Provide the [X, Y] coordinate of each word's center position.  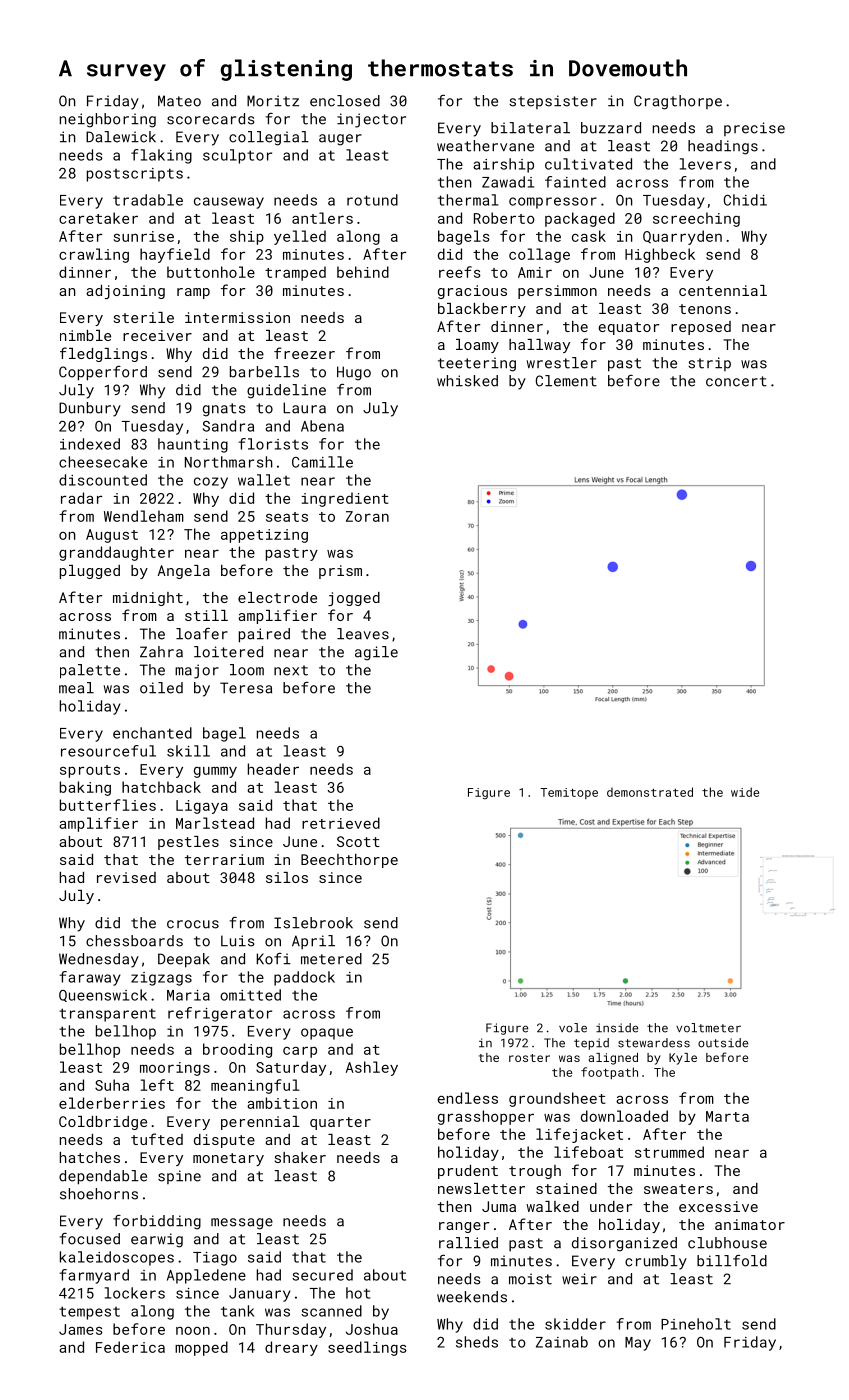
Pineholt [696, 1324]
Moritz [273, 101]
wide [745, 792]
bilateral [530, 128]
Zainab [562, 1342]
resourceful [108, 751]
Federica [130, 1347]
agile [376, 653]
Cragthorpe [678, 102]
